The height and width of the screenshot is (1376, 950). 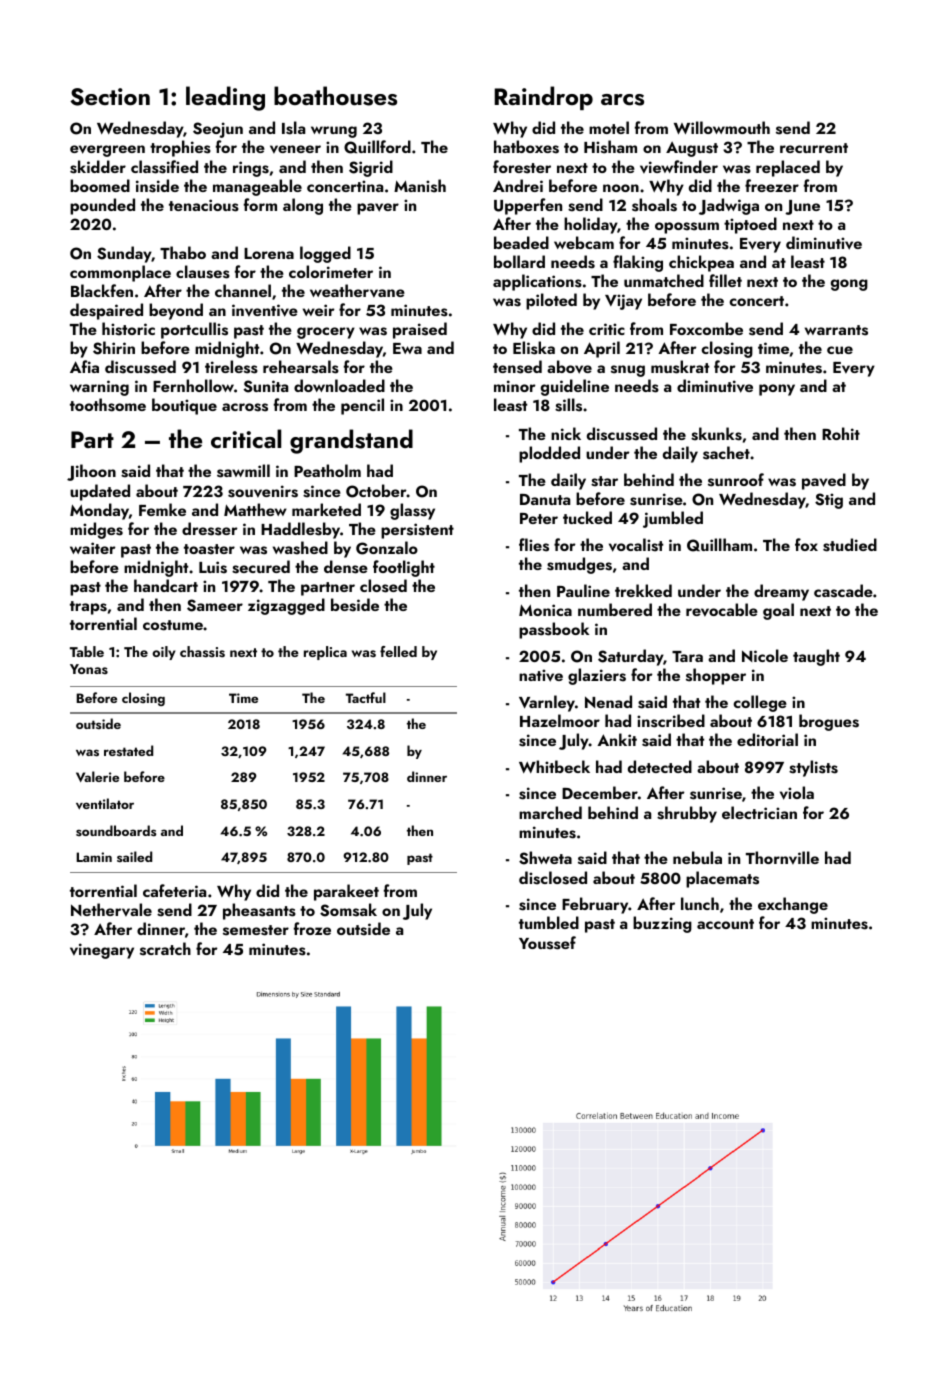 What do you see at coordinates (722, 609) in the screenshot?
I see `revocable` at bounding box center [722, 609].
